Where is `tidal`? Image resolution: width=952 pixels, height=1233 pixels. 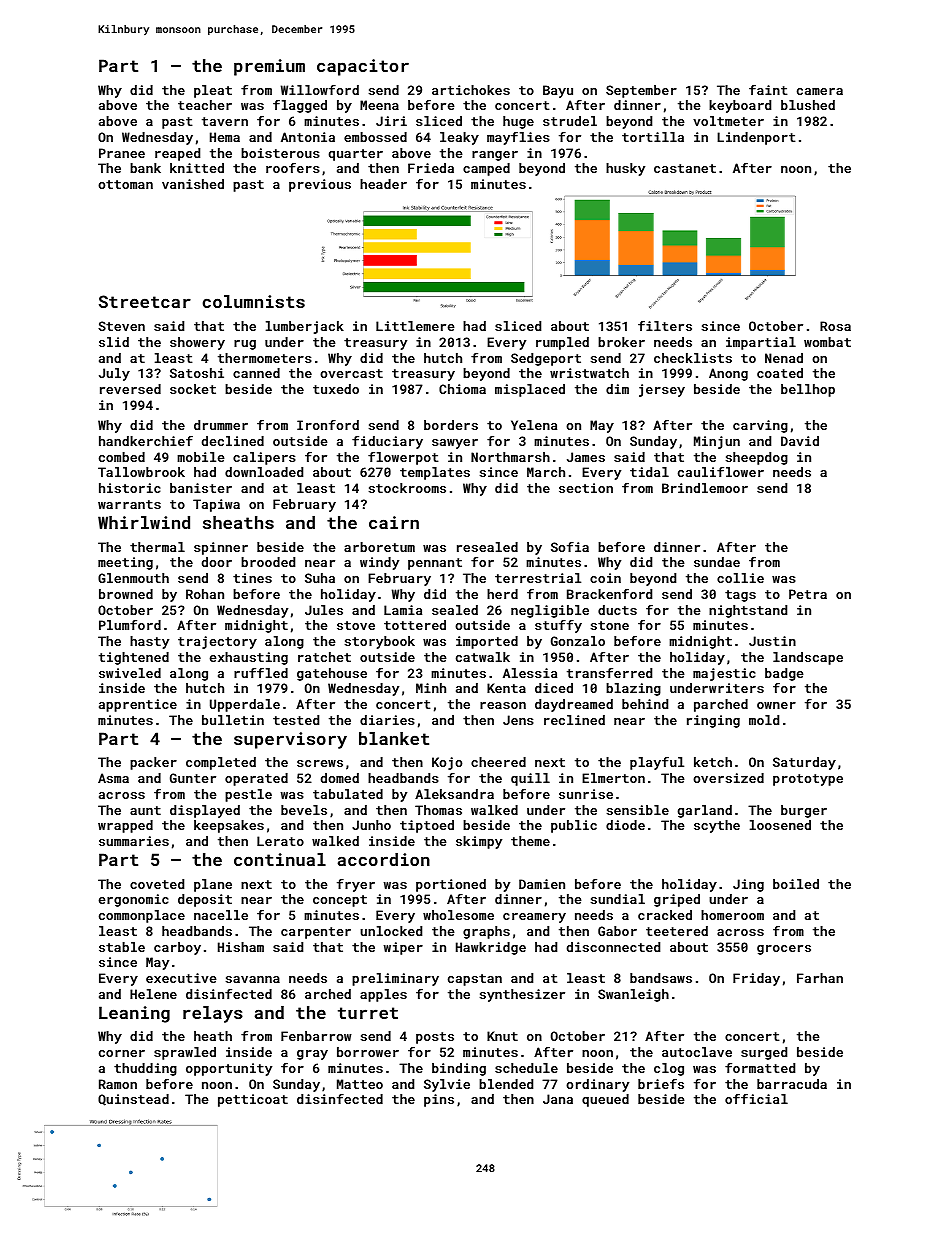
tidal is located at coordinates (649, 472).
